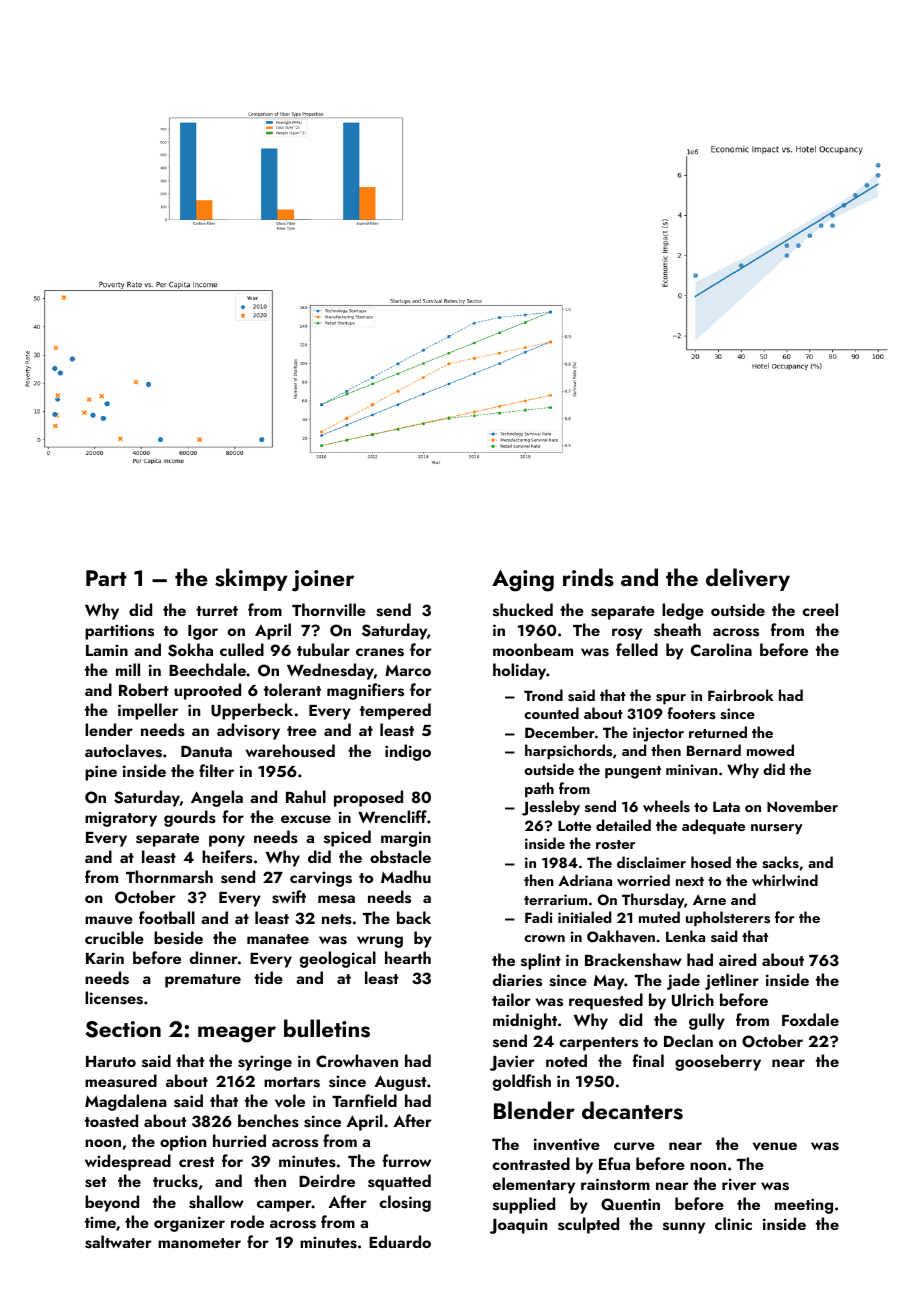 The height and width of the screenshot is (1311, 924). Describe the element at coordinates (684, 1228) in the screenshot. I see `sunny` at that location.
